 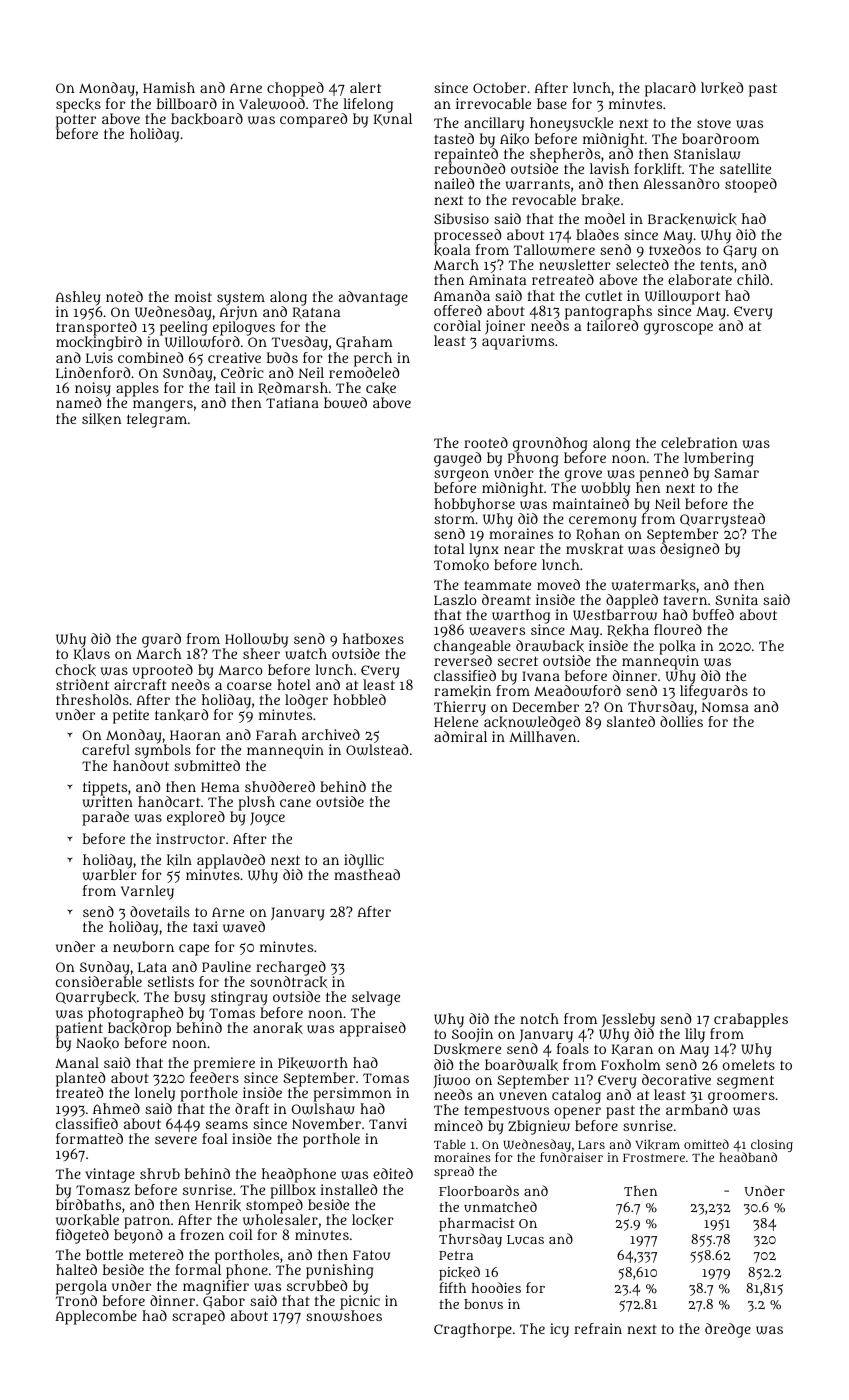 I want to click on Ashley, so click(x=78, y=298).
